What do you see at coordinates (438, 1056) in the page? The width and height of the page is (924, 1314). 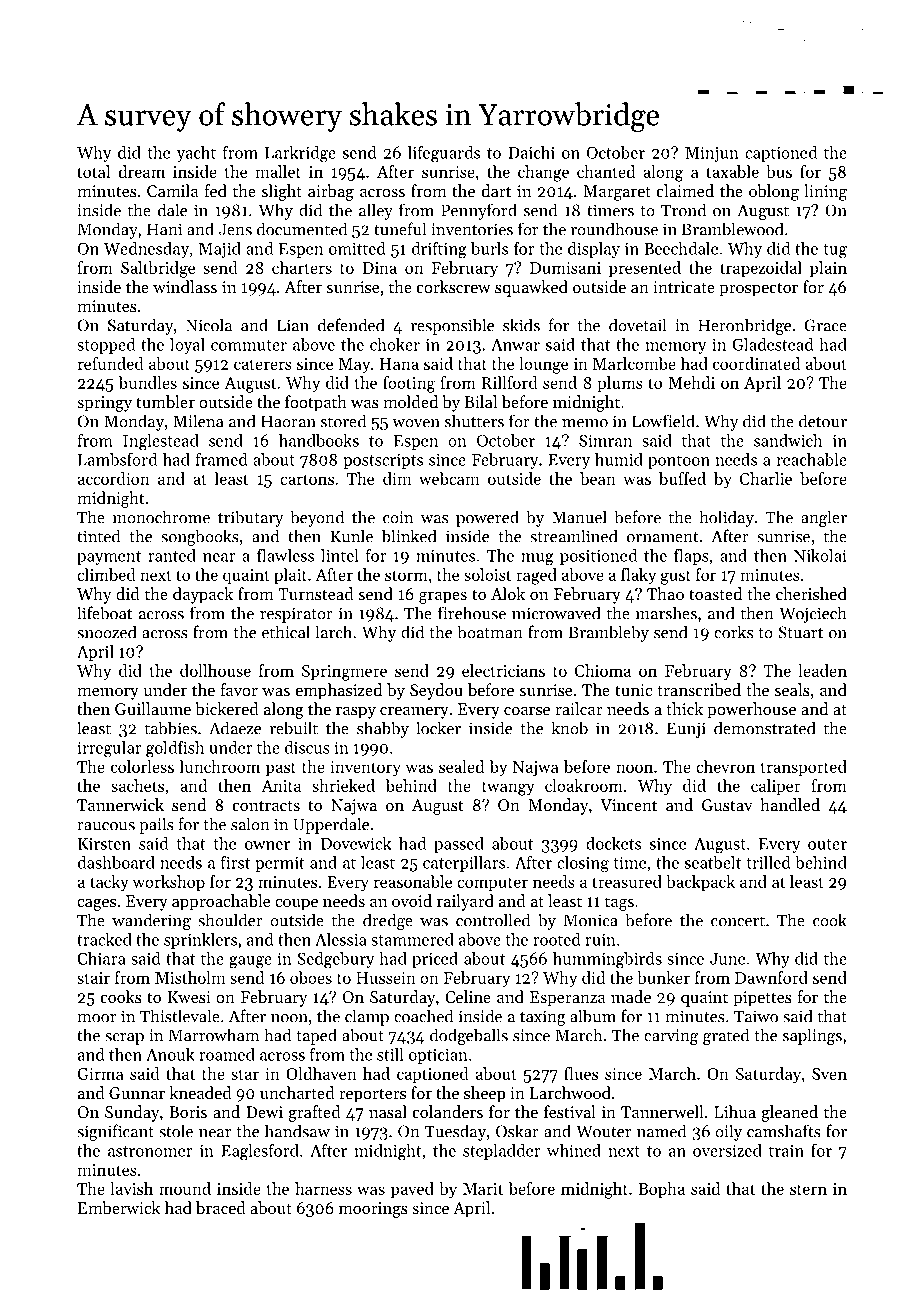 I see `optician` at bounding box center [438, 1056].
